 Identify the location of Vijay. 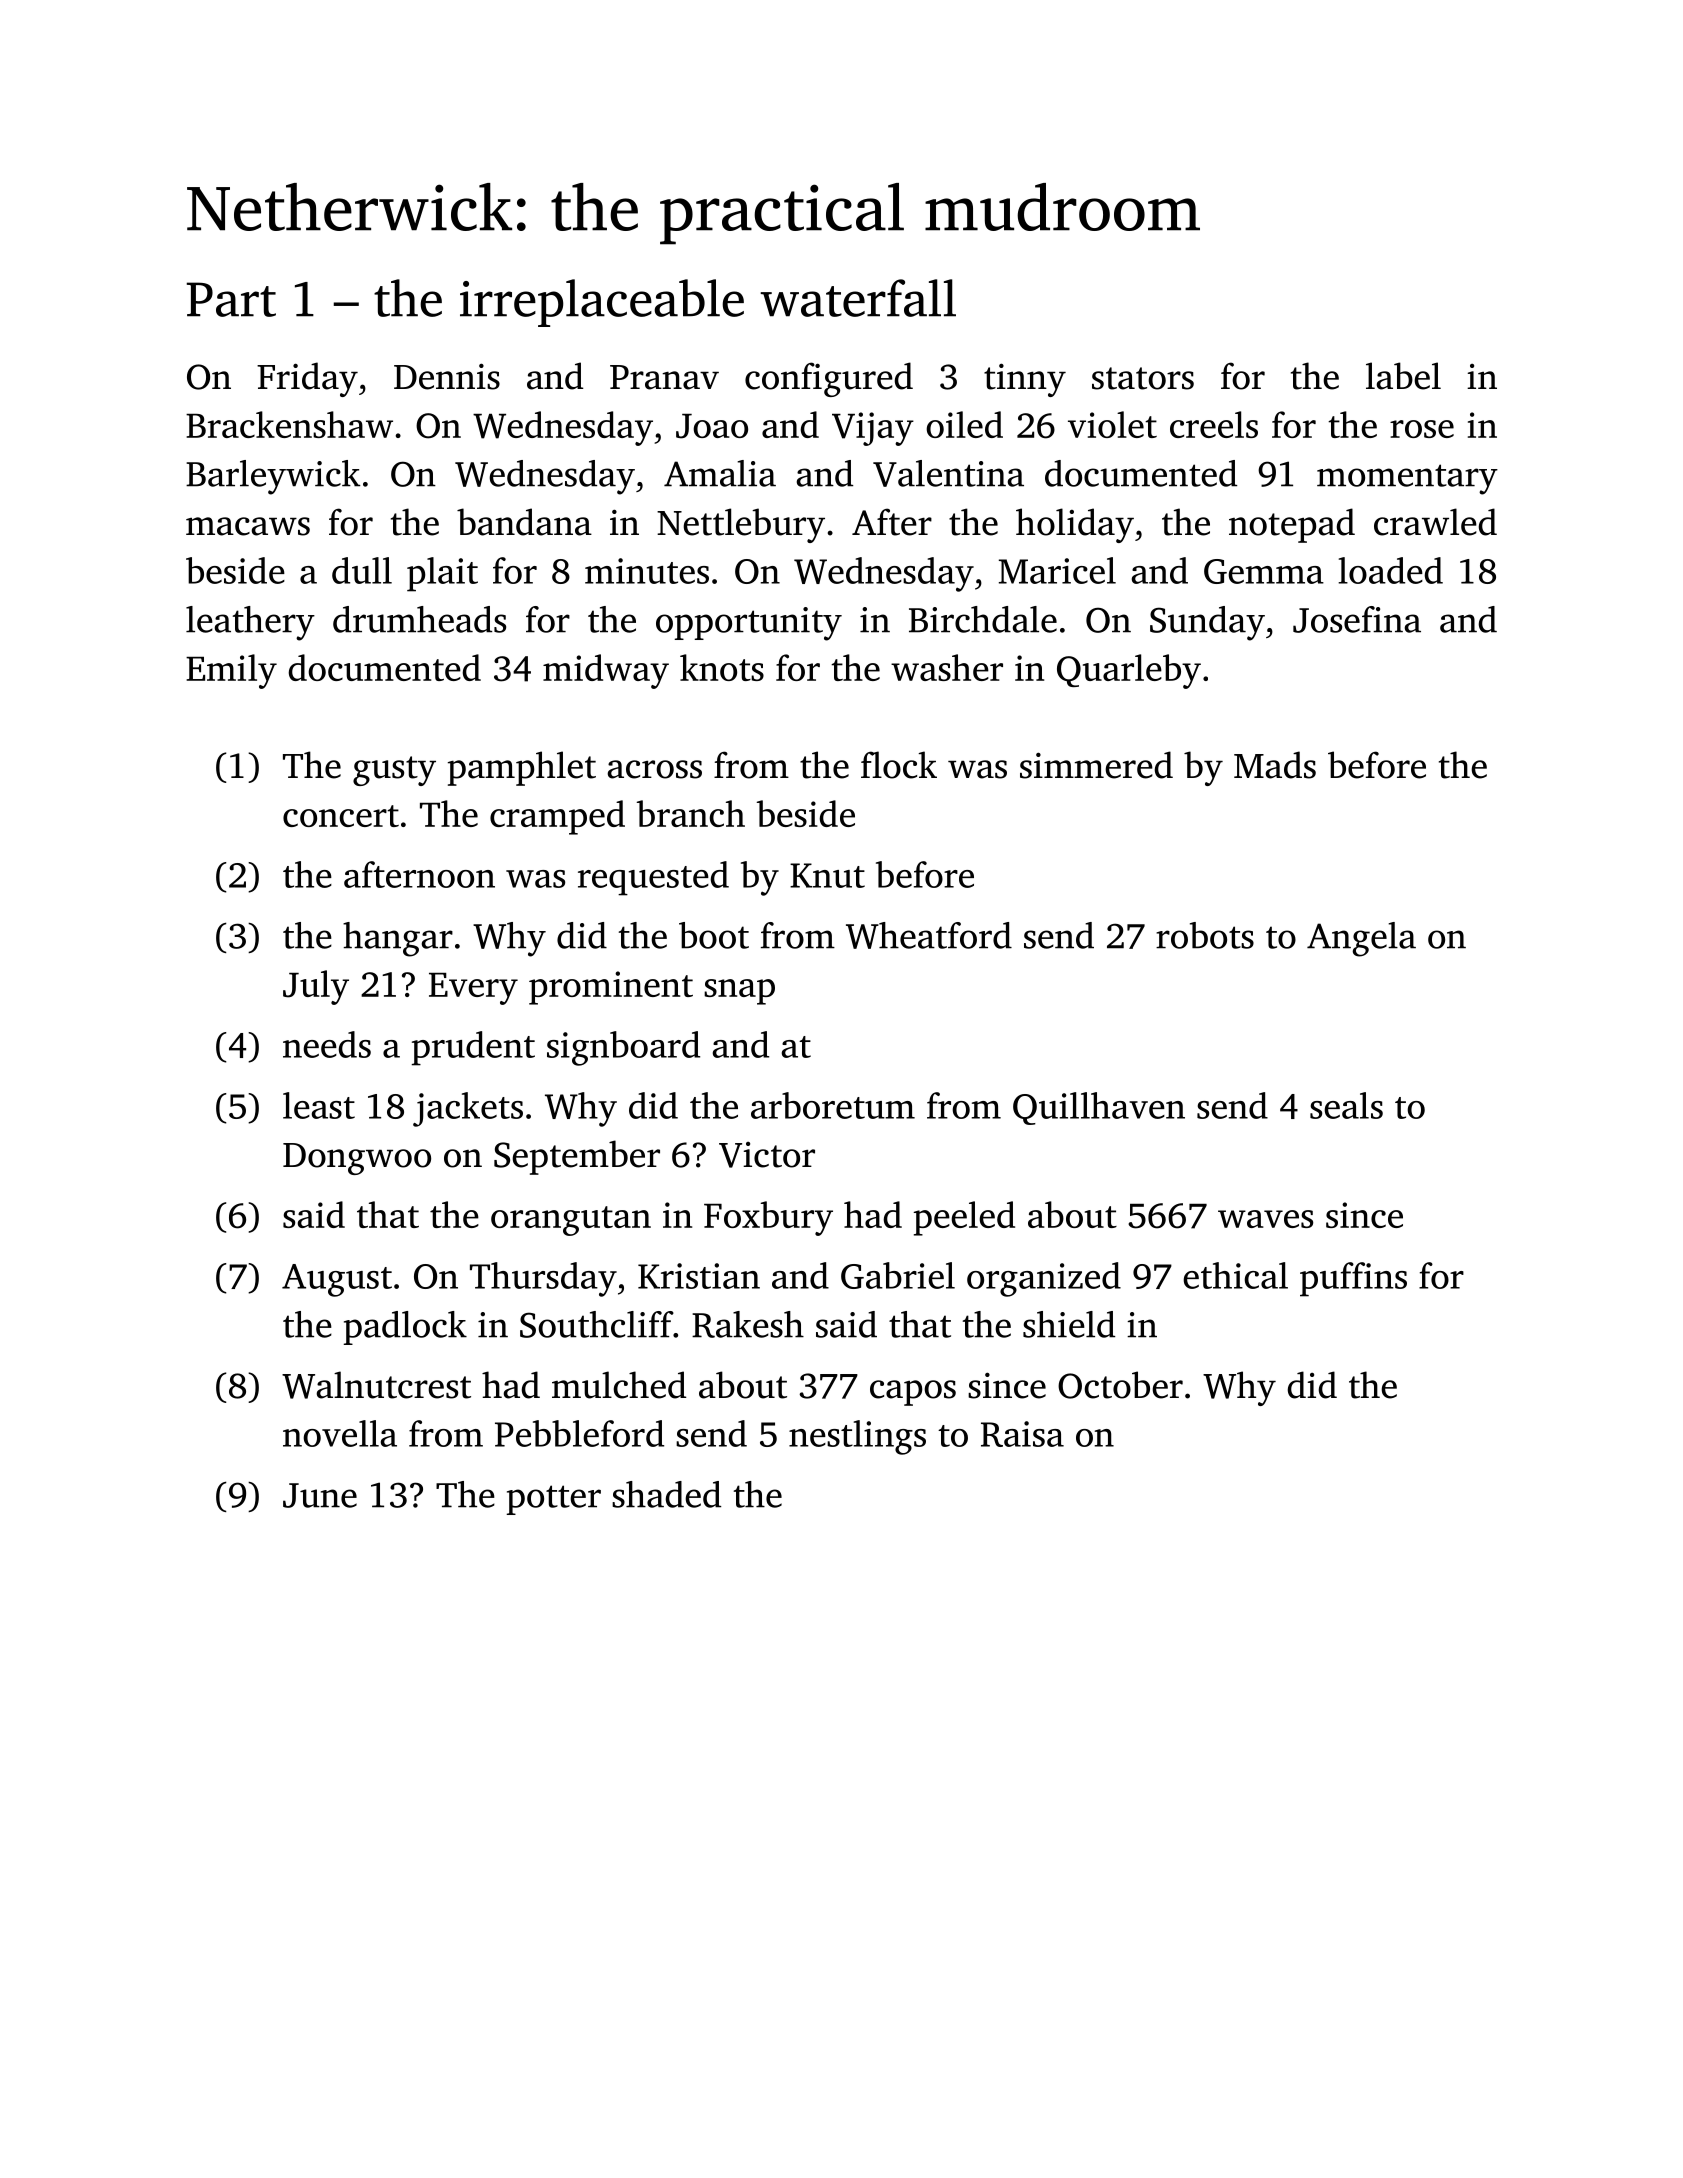
(873, 429).
